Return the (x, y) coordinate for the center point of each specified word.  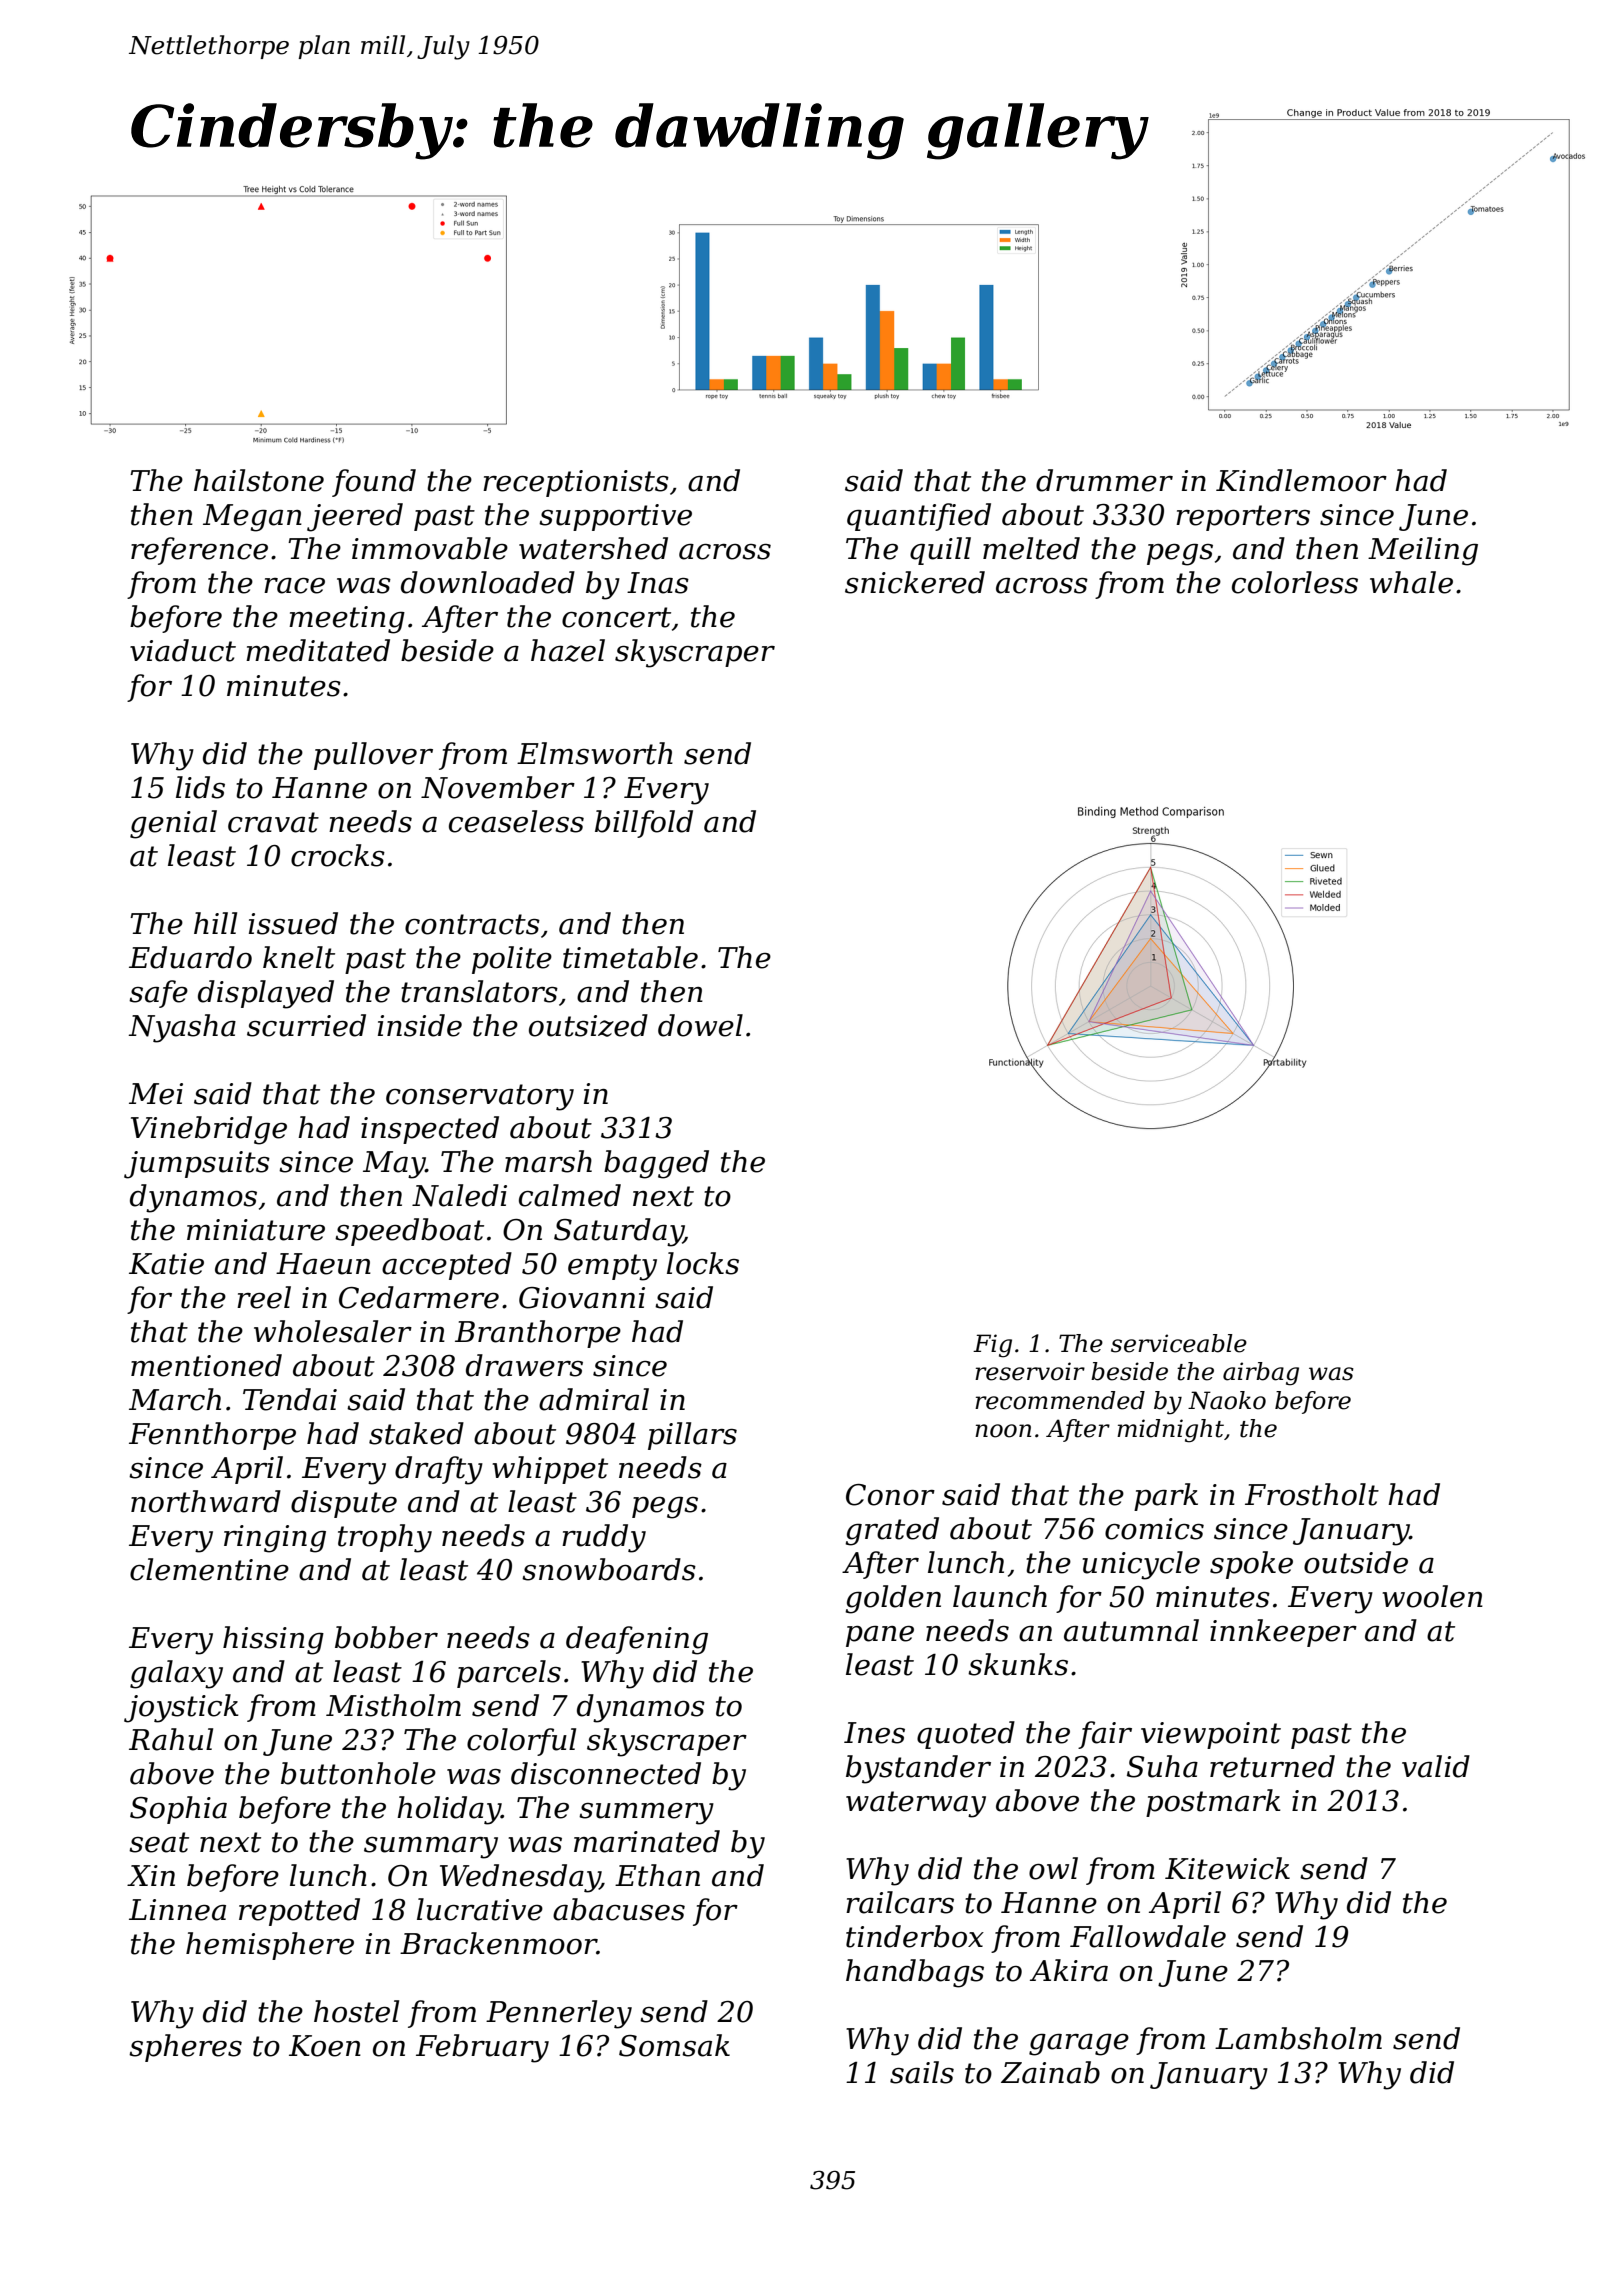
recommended (1060, 1400)
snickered (915, 582)
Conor (890, 1495)
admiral (594, 1399)
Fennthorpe (212, 1436)
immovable (430, 548)
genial (173, 824)
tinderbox (915, 1936)
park (1166, 1497)
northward (206, 1501)
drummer (1104, 480)
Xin (151, 1875)
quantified (919, 517)
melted (1031, 548)
